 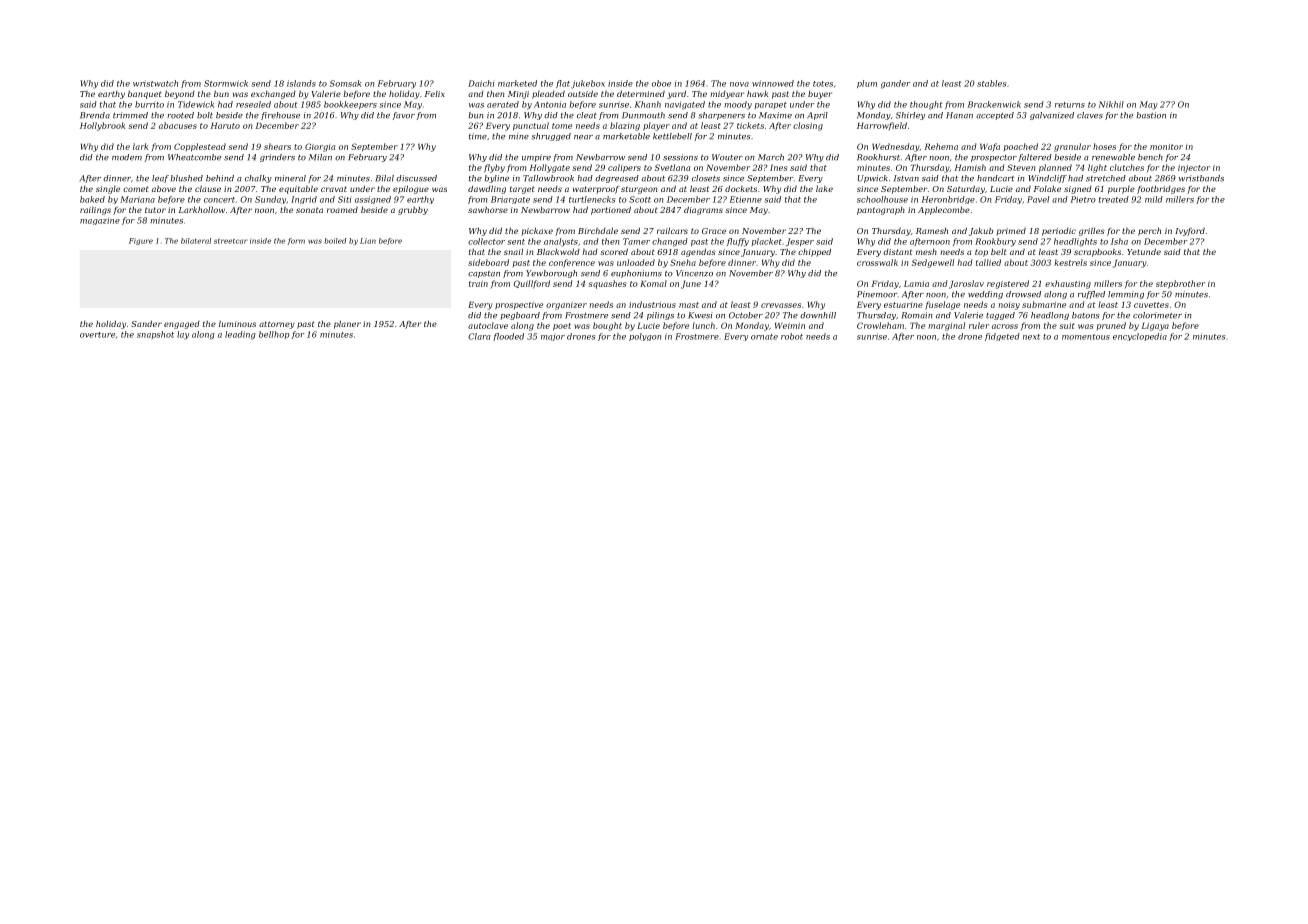 I want to click on cuvettes, so click(x=1151, y=305).
